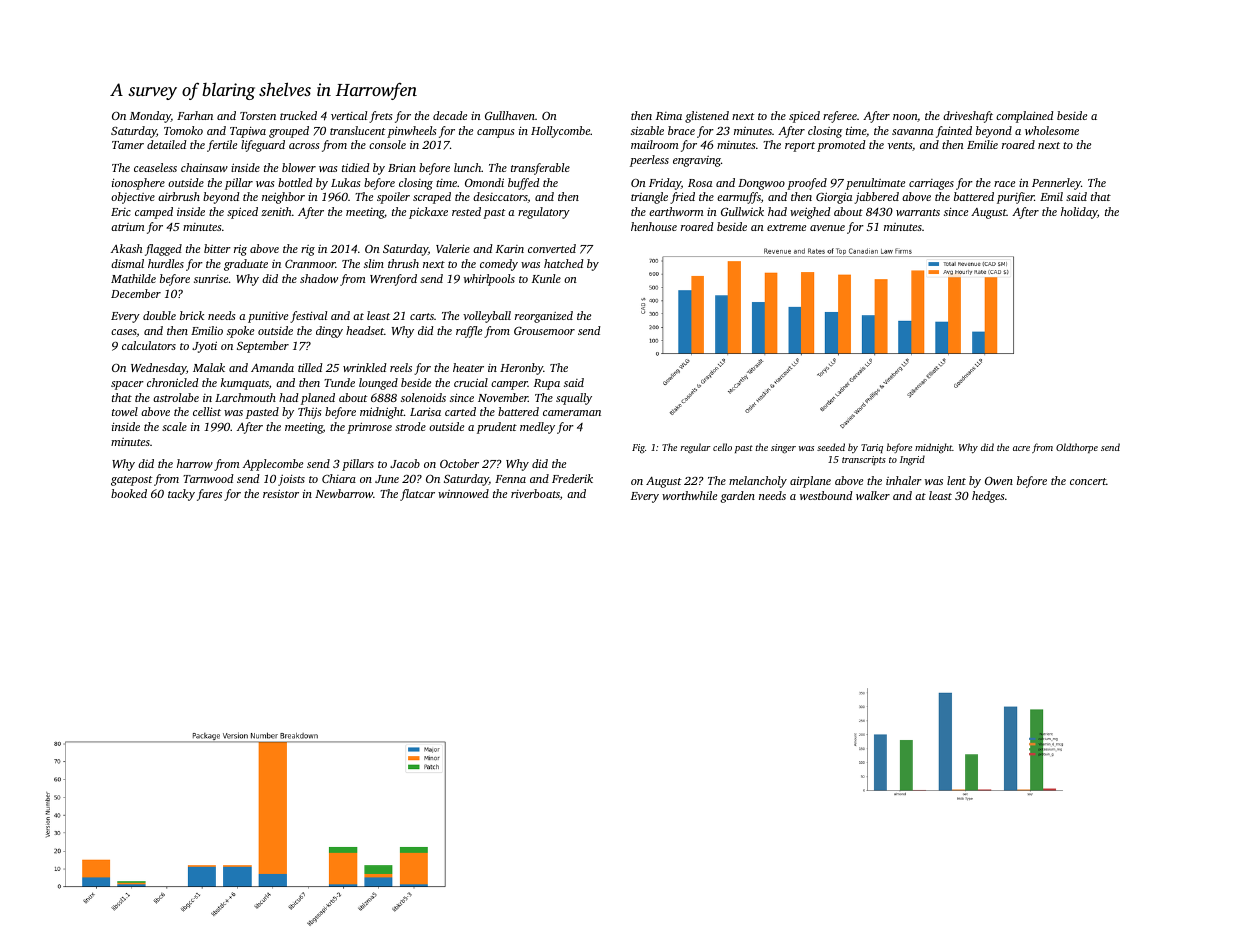 This image has width=1233, height=952. Describe the element at coordinates (273, 465) in the image. I see `Applecombe` at that location.
